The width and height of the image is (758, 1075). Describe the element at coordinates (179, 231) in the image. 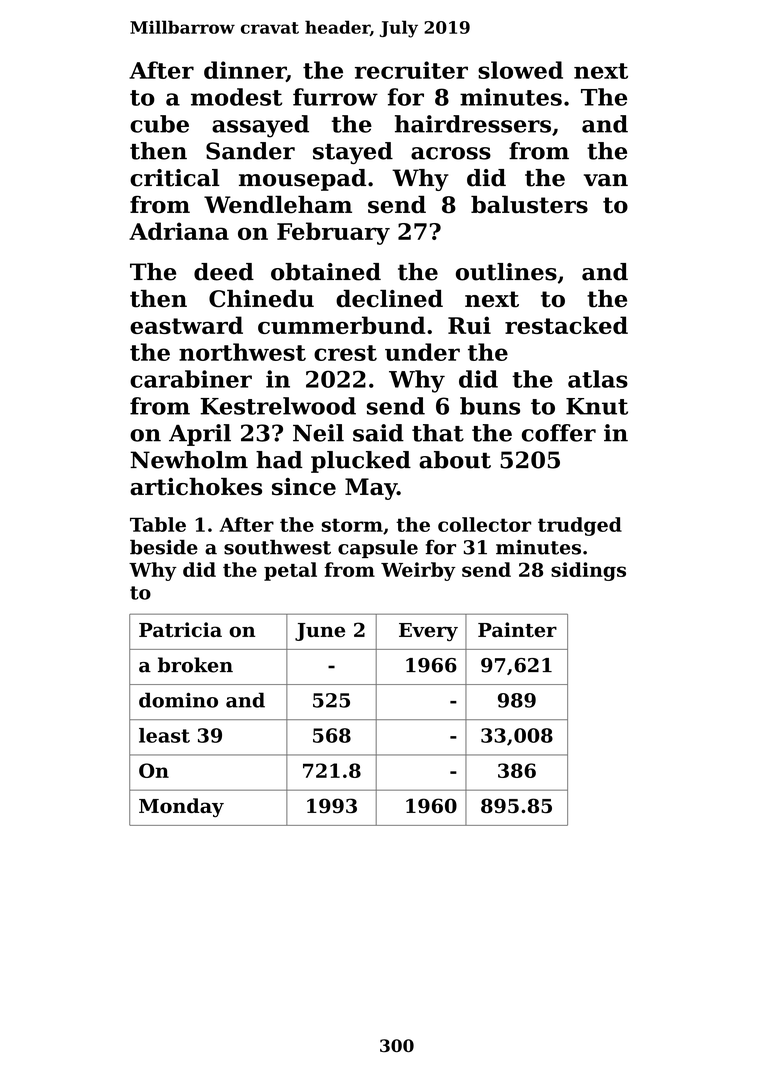

I see `Adriana` at that location.
